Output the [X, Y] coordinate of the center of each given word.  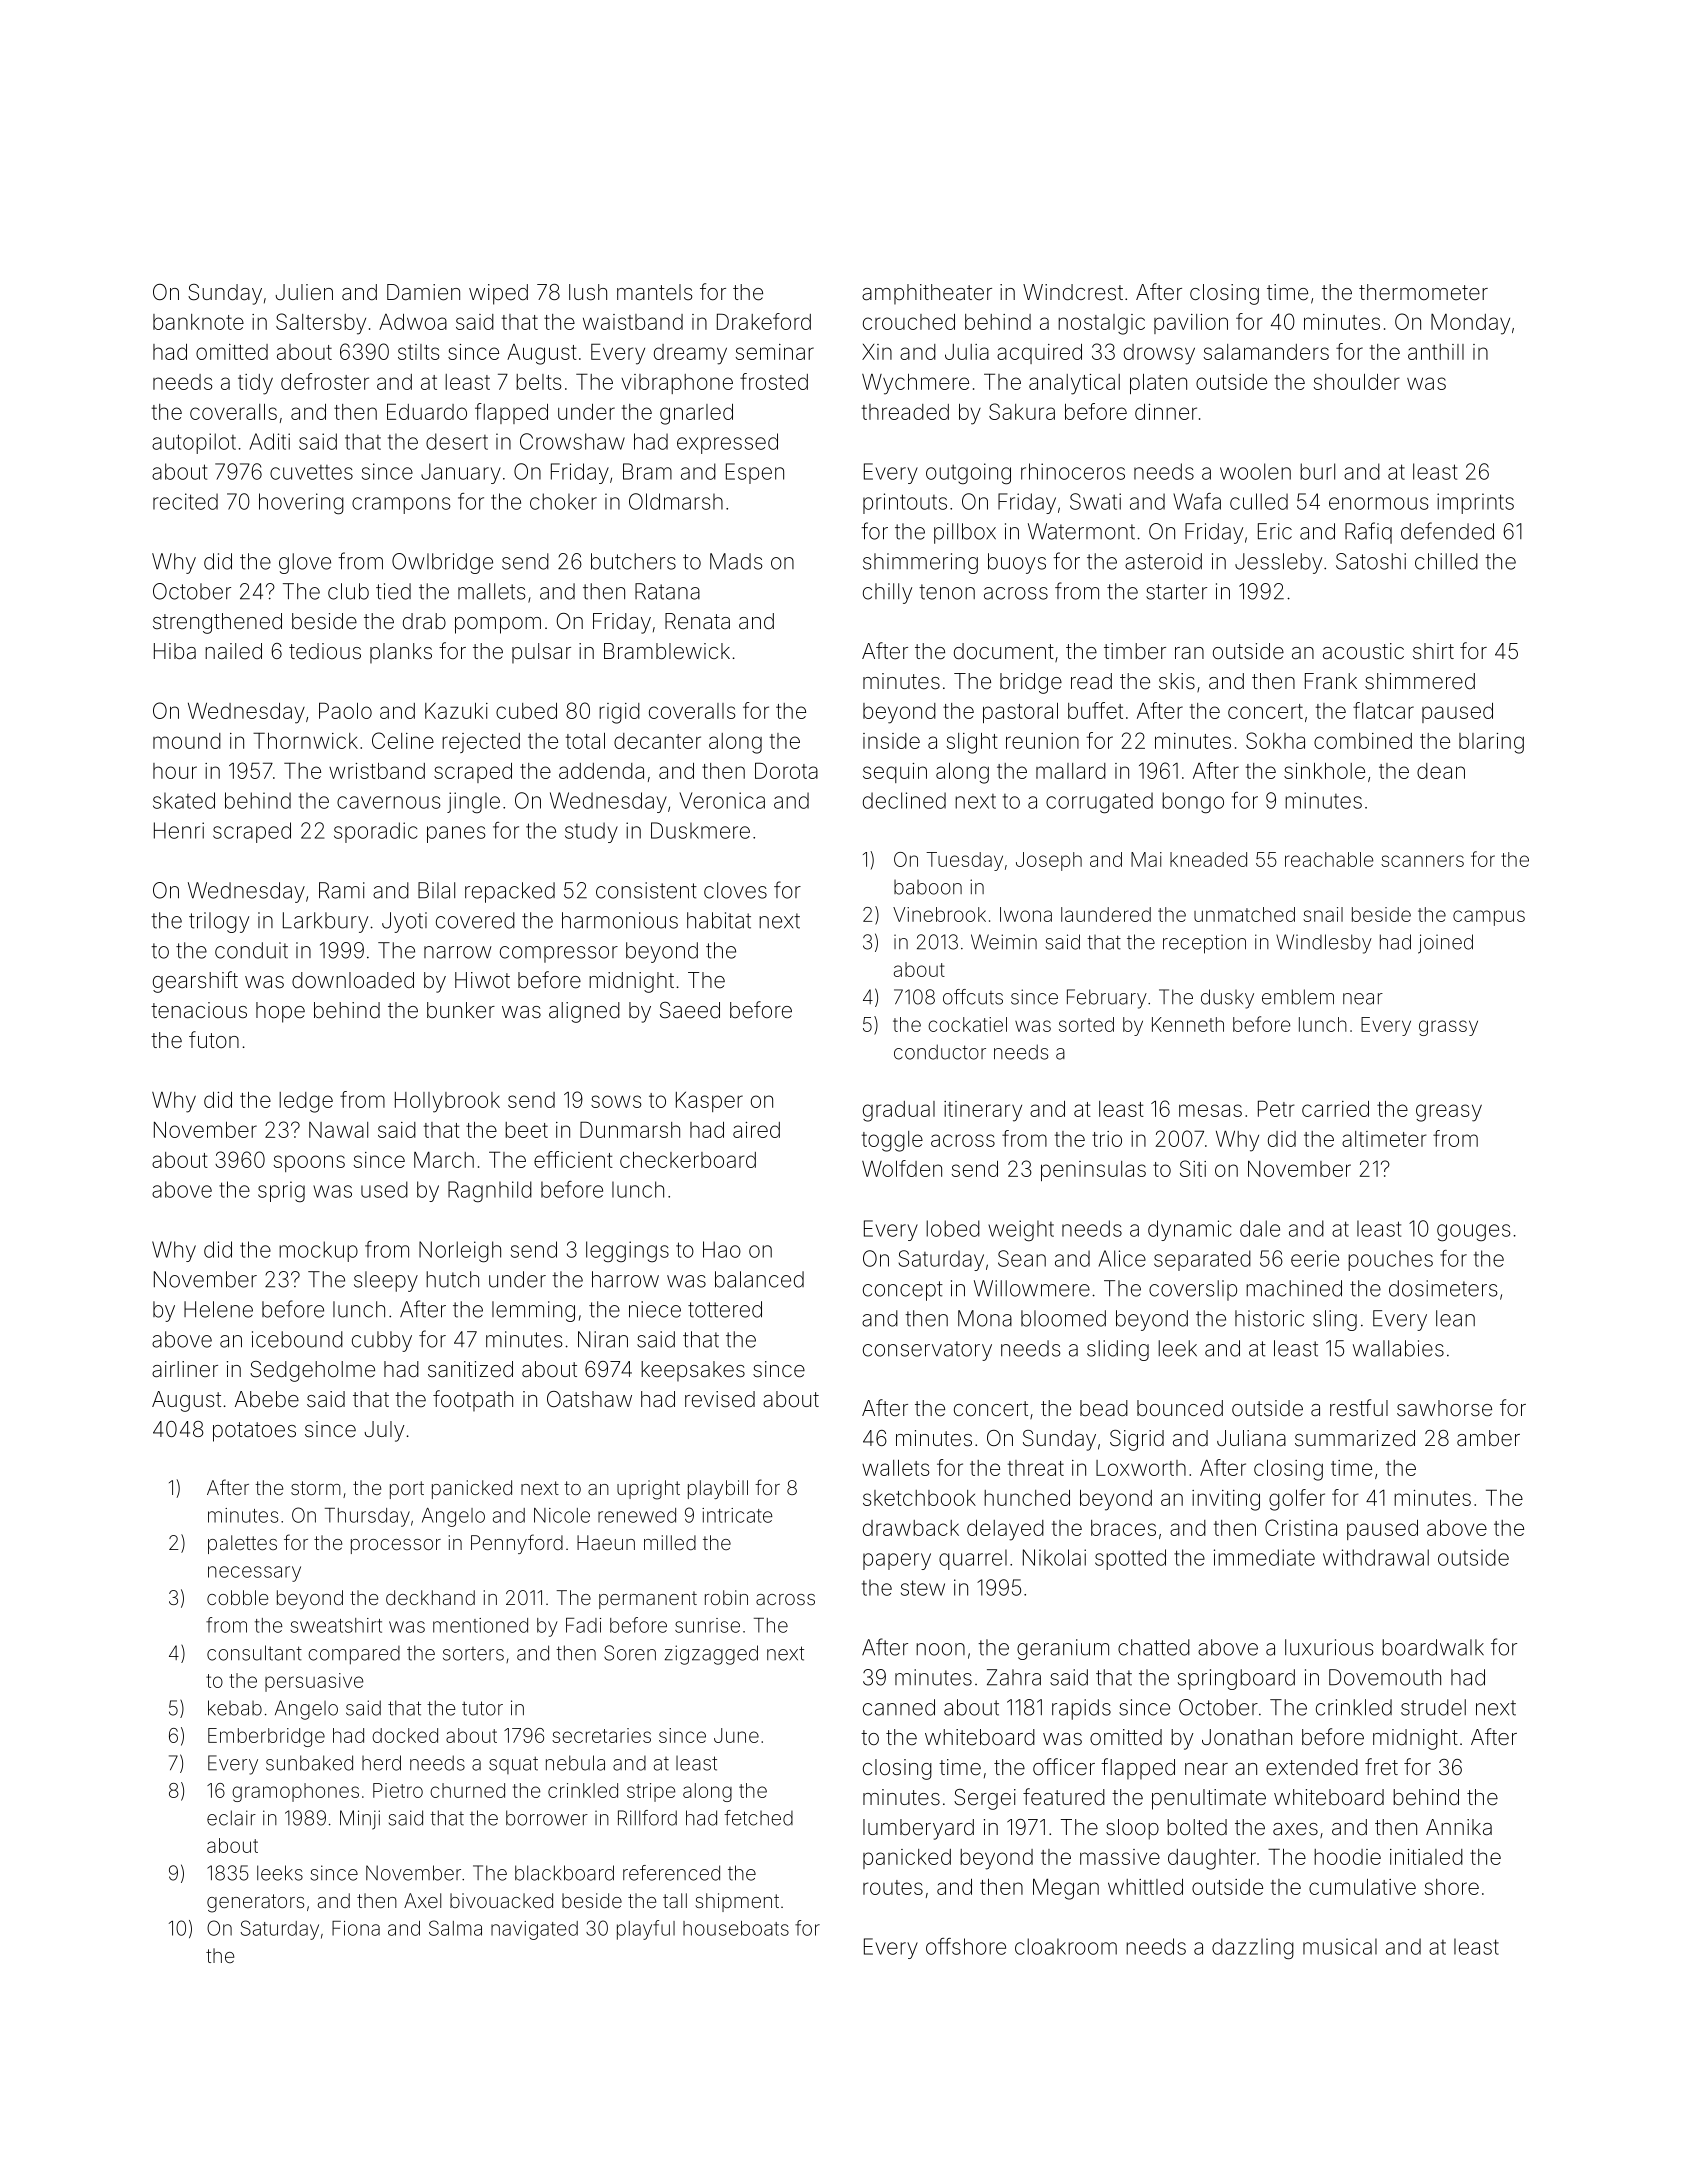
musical [1340, 1946]
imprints [1475, 503]
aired [756, 1130]
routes [893, 1887]
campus [1489, 918]
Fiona [356, 1928]
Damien [423, 292]
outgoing [968, 473]
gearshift [195, 982]
